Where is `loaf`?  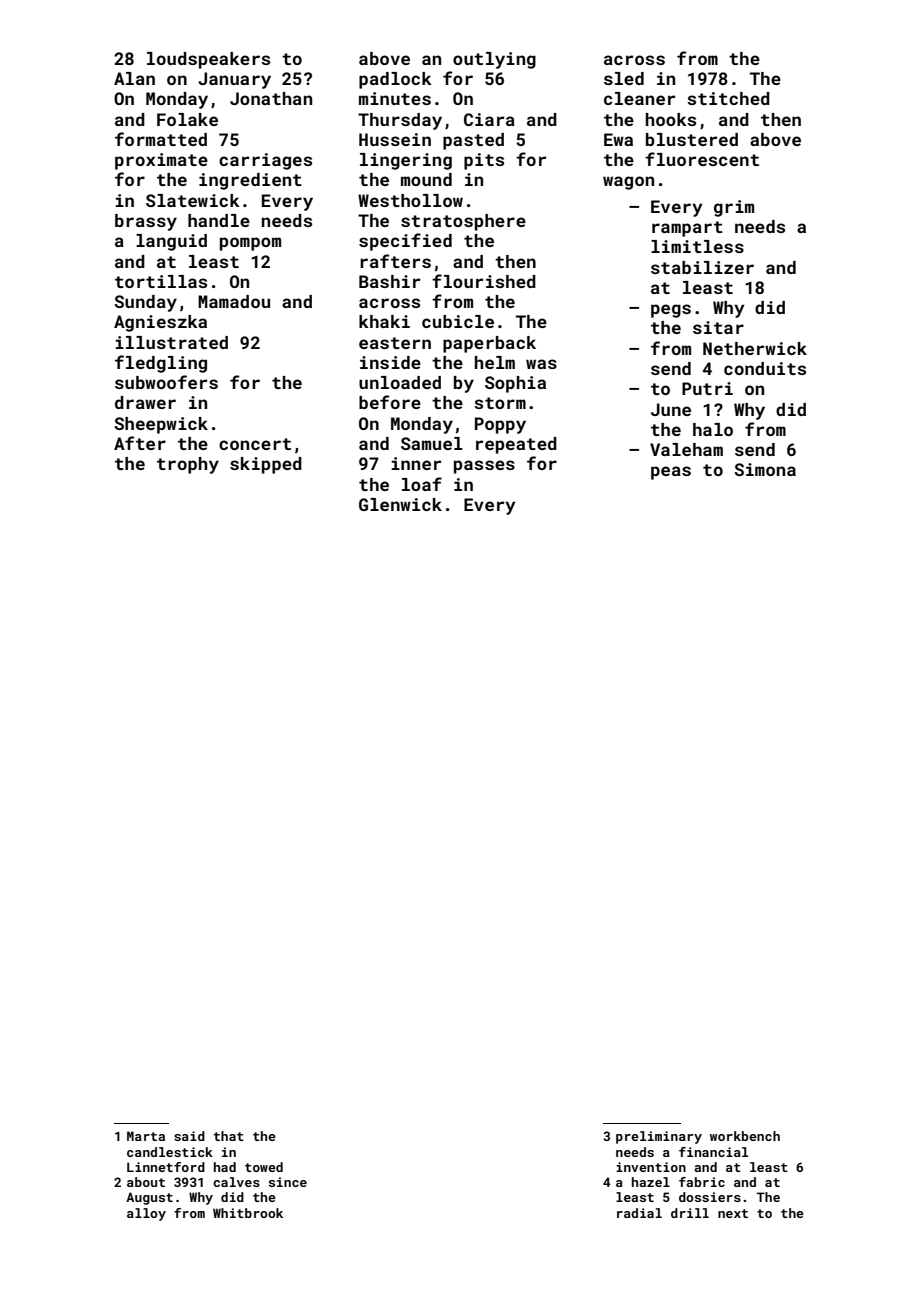 loaf is located at coordinates (422, 484).
